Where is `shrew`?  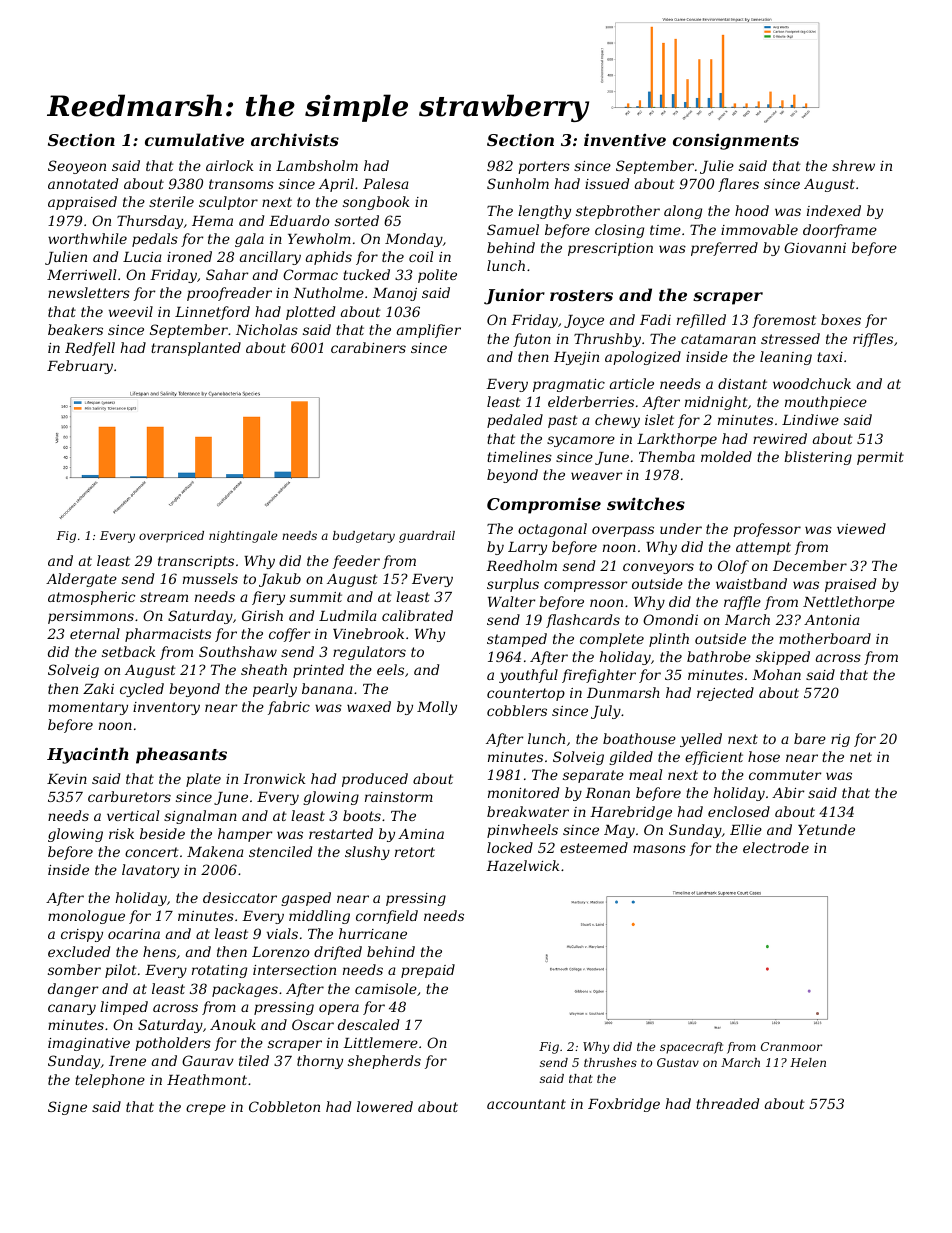
shrew is located at coordinates (853, 165).
